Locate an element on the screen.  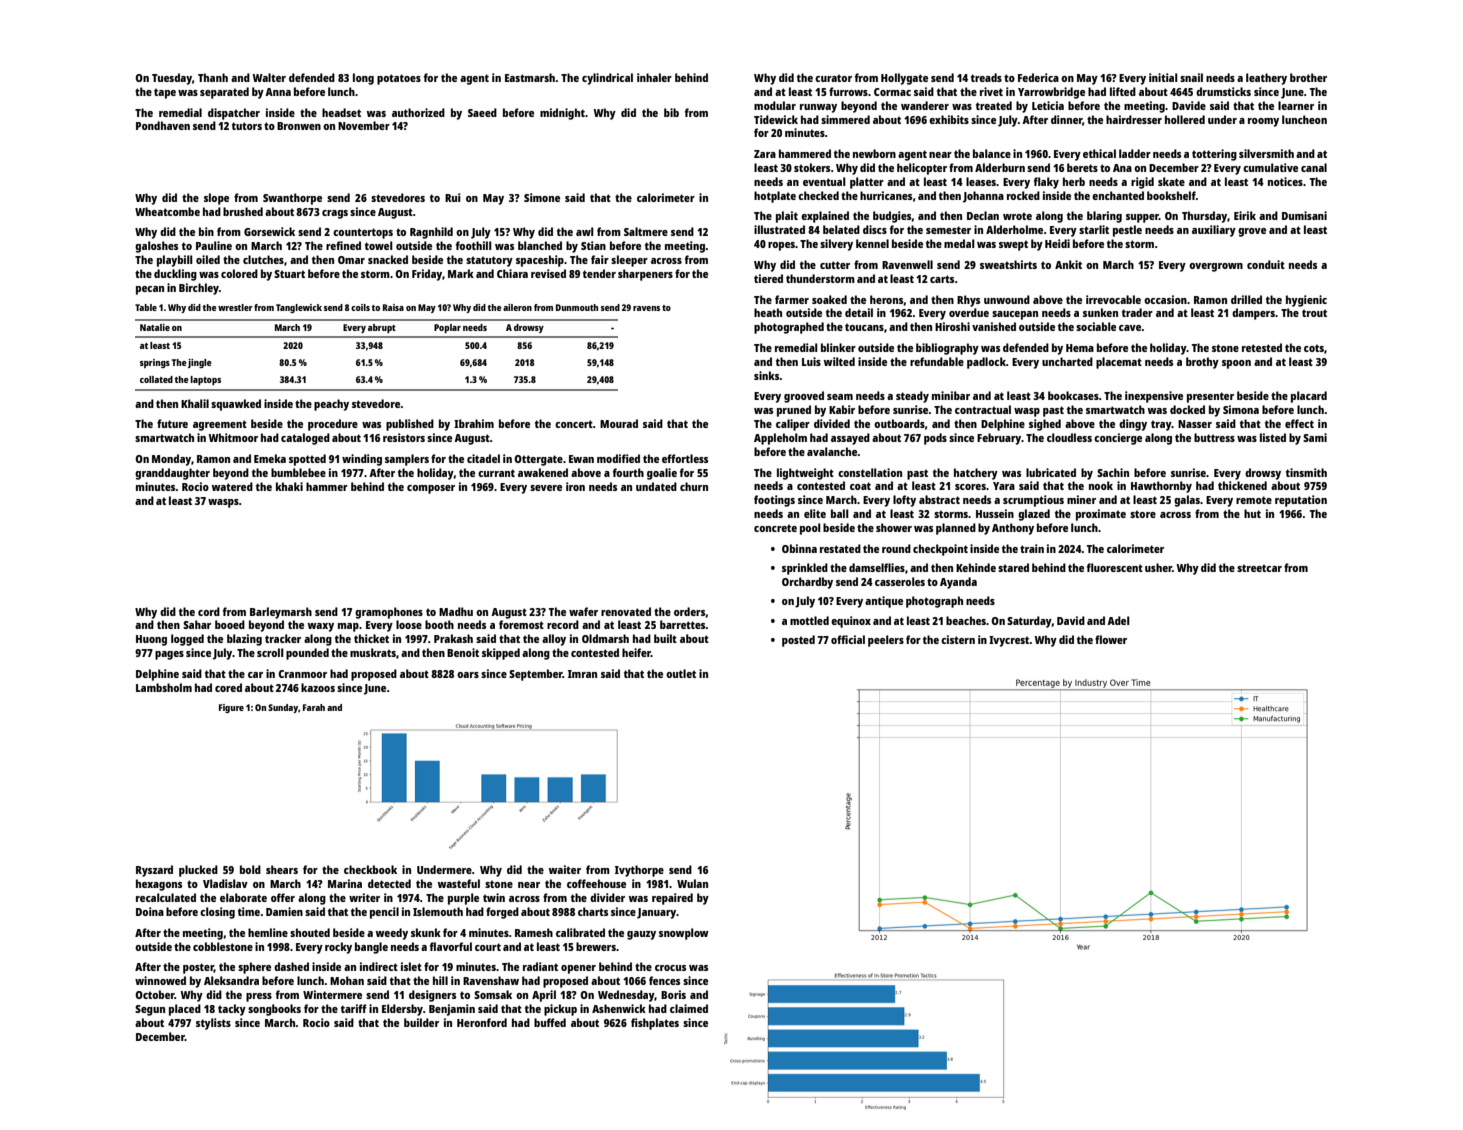
Wheatcombe is located at coordinates (167, 211).
